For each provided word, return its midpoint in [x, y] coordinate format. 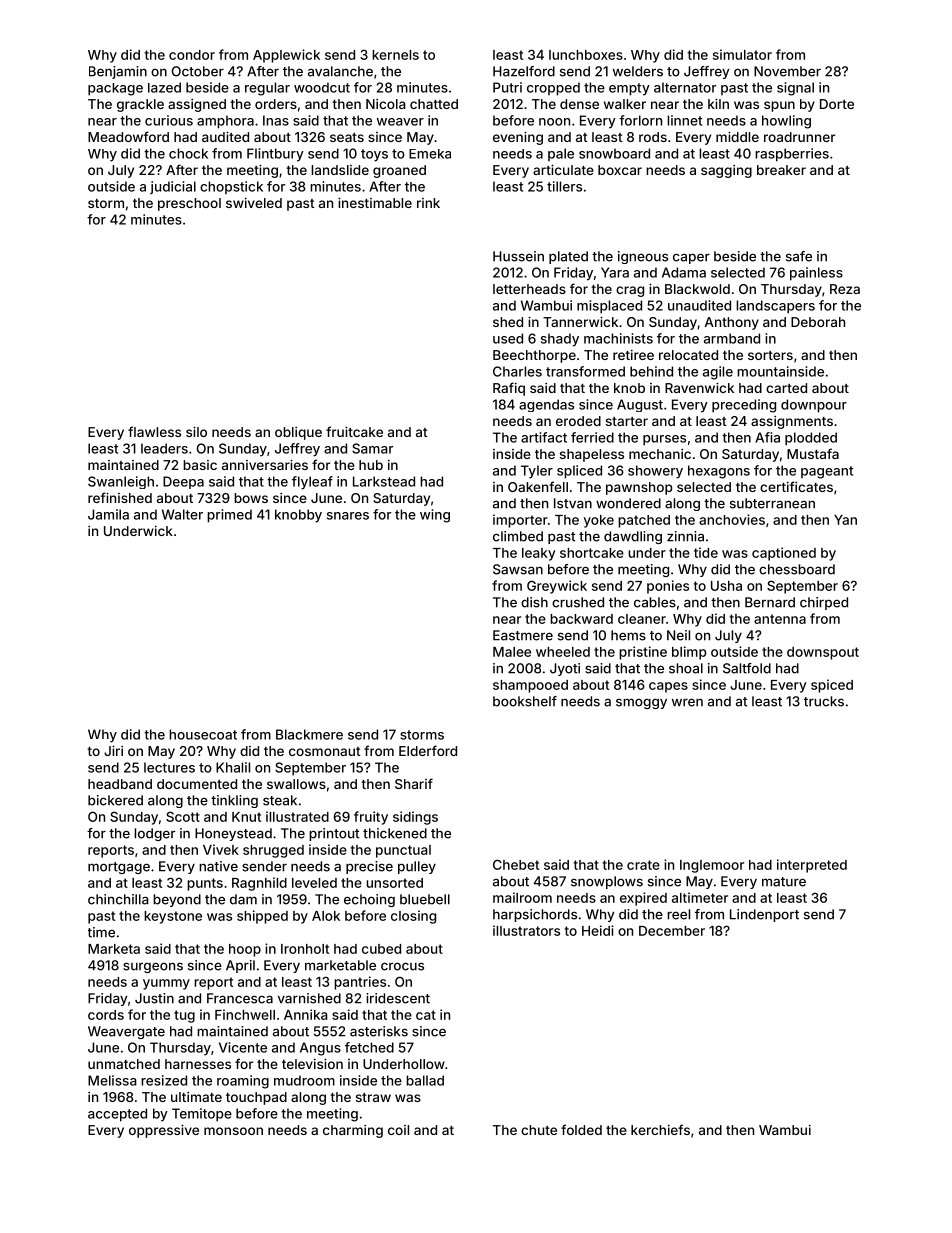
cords [106, 1015]
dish [534, 602]
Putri [507, 87]
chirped [824, 603]
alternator [685, 87]
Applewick [286, 56]
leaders [164, 448]
